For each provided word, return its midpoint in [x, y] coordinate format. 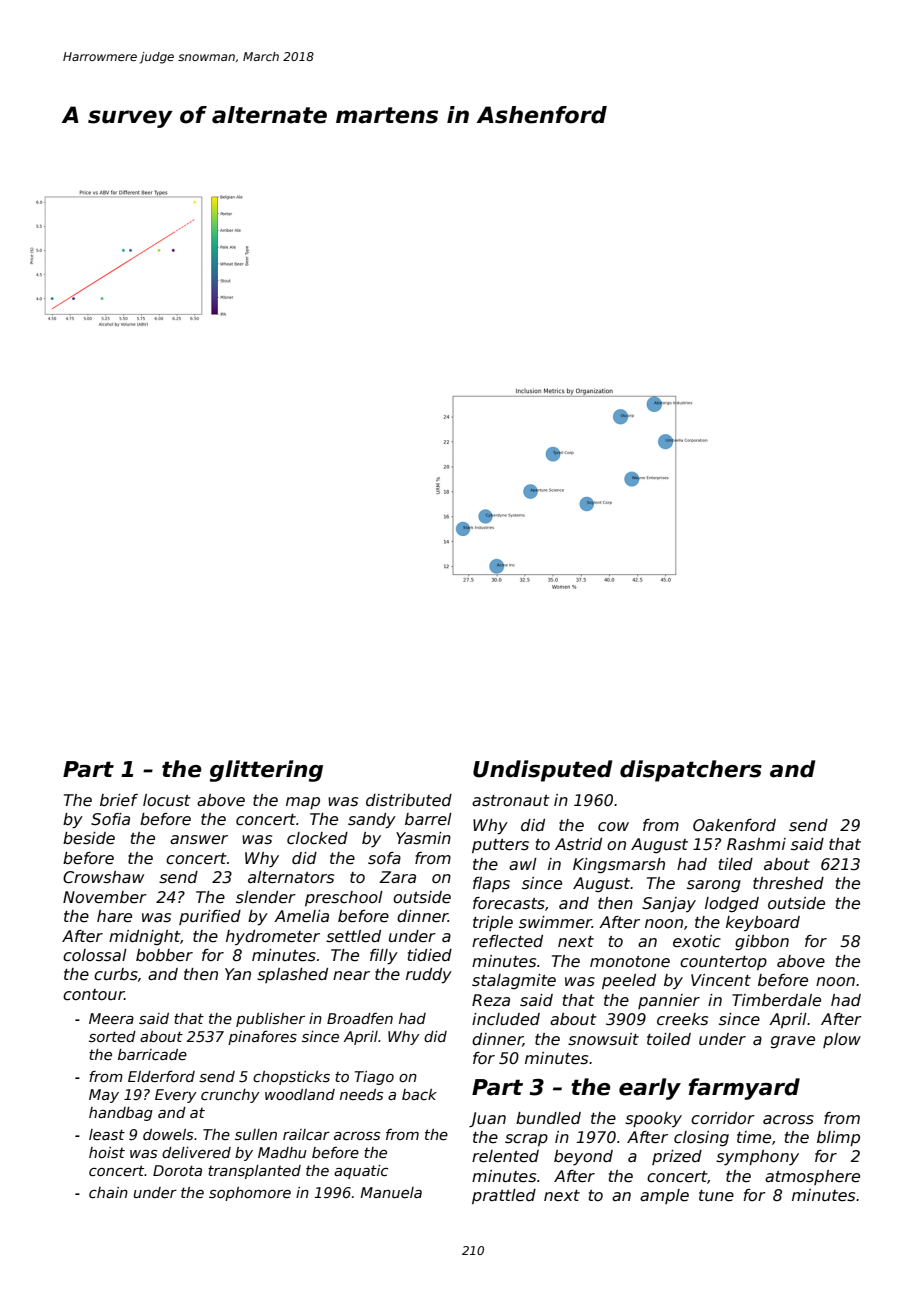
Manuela [391, 1192]
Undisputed [542, 771]
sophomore [250, 1194]
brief [119, 800]
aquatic [361, 1172]
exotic [697, 941]
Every [176, 1096]
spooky [653, 1119]
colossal [95, 955]
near [351, 976]
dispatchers [691, 771]
